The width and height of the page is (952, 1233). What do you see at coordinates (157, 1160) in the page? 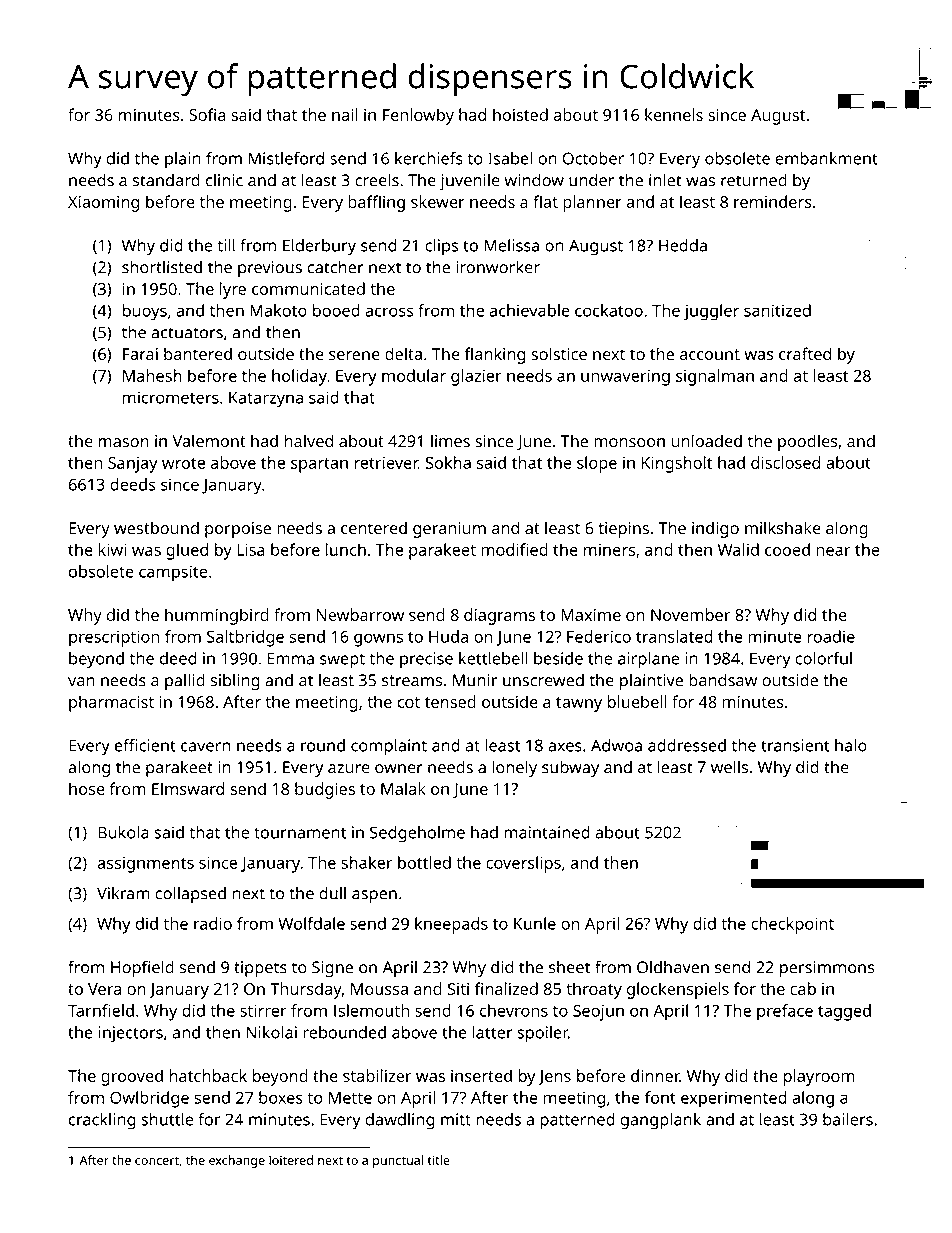
I see `concert` at bounding box center [157, 1160].
